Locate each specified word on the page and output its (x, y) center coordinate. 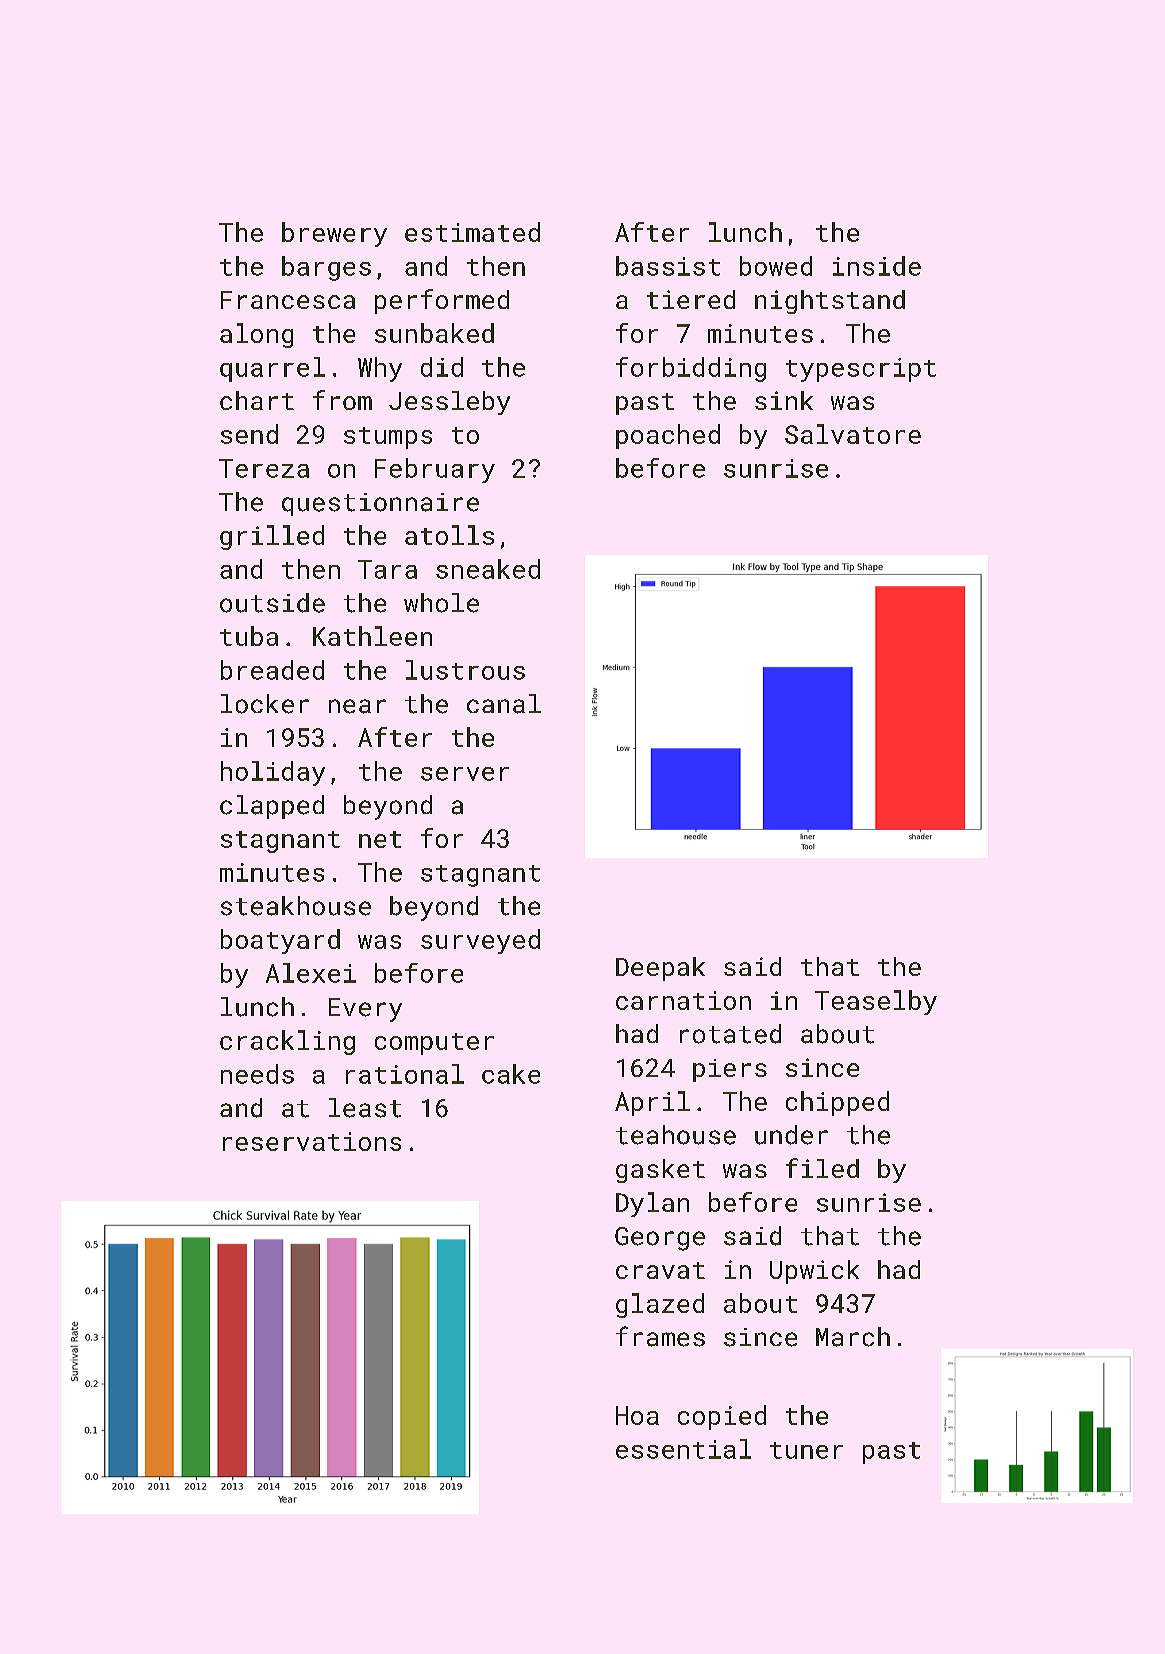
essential (683, 1449)
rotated (730, 1034)
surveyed (480, 941)
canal (504, 704)
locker (265, 704)
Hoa (637, 1415)
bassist (668, 266)
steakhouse (296, 906)
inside (877, 266)
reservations (312, 1141)
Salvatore (853, 434)
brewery (334, 234)
